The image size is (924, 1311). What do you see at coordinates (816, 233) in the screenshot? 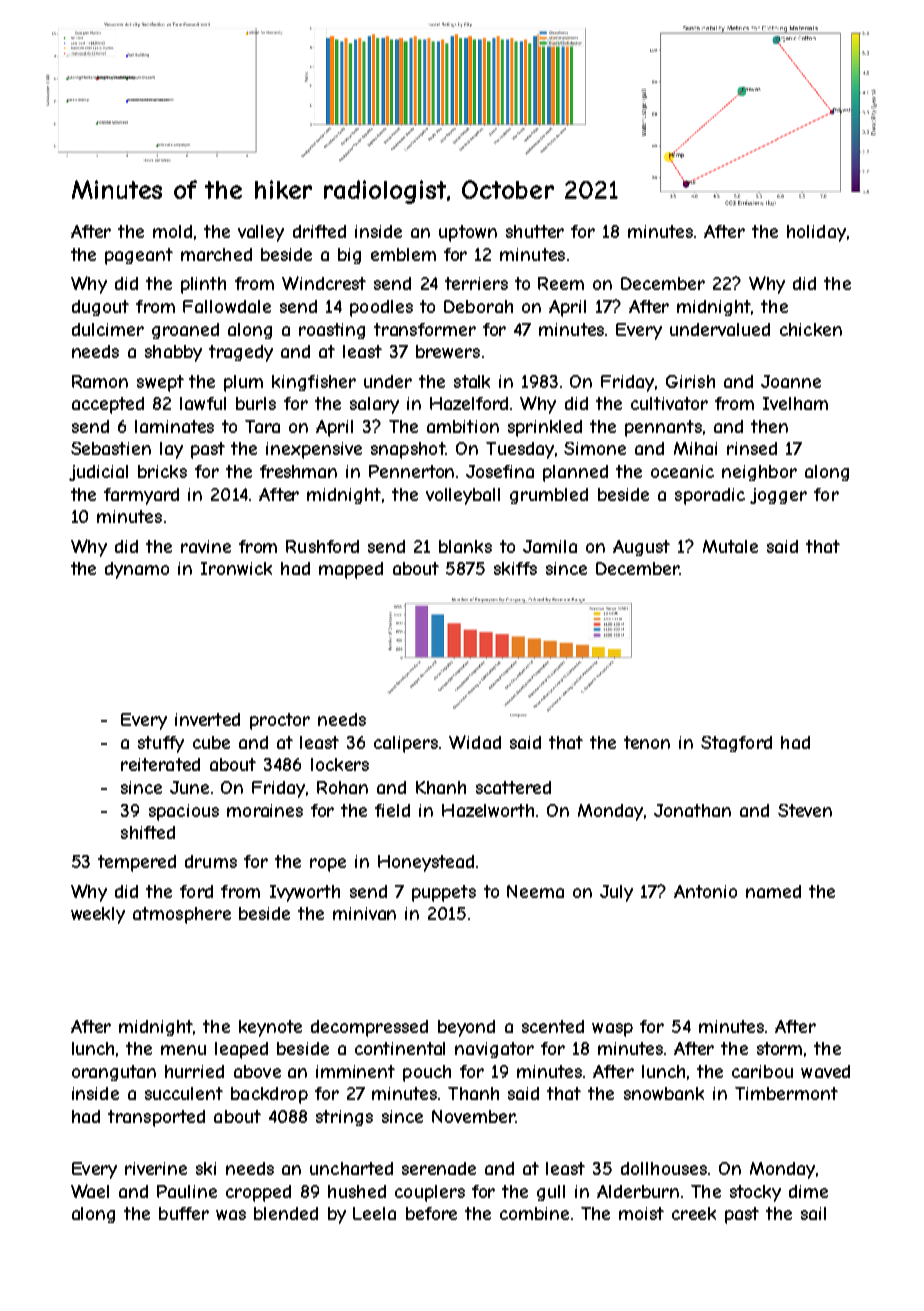
I see `holiday` at bounding box center [816, 233].
